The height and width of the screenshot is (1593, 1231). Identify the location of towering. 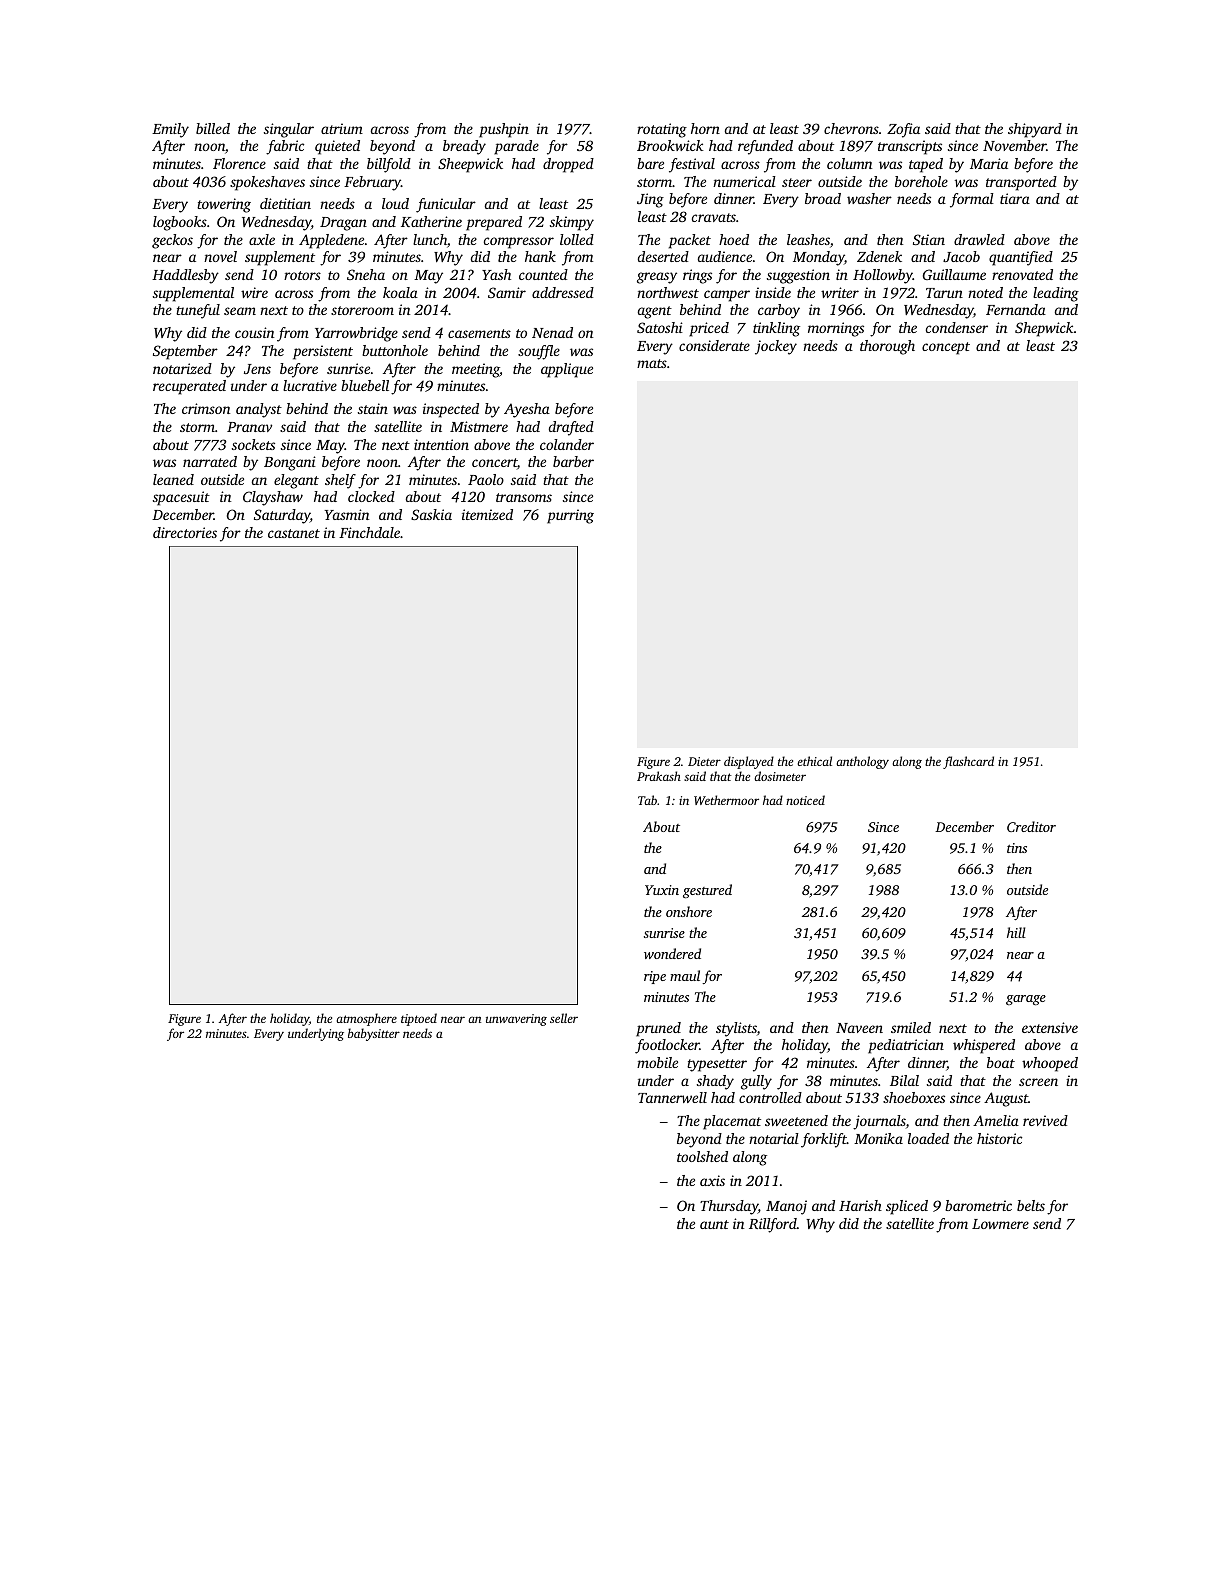
(224, 205).
